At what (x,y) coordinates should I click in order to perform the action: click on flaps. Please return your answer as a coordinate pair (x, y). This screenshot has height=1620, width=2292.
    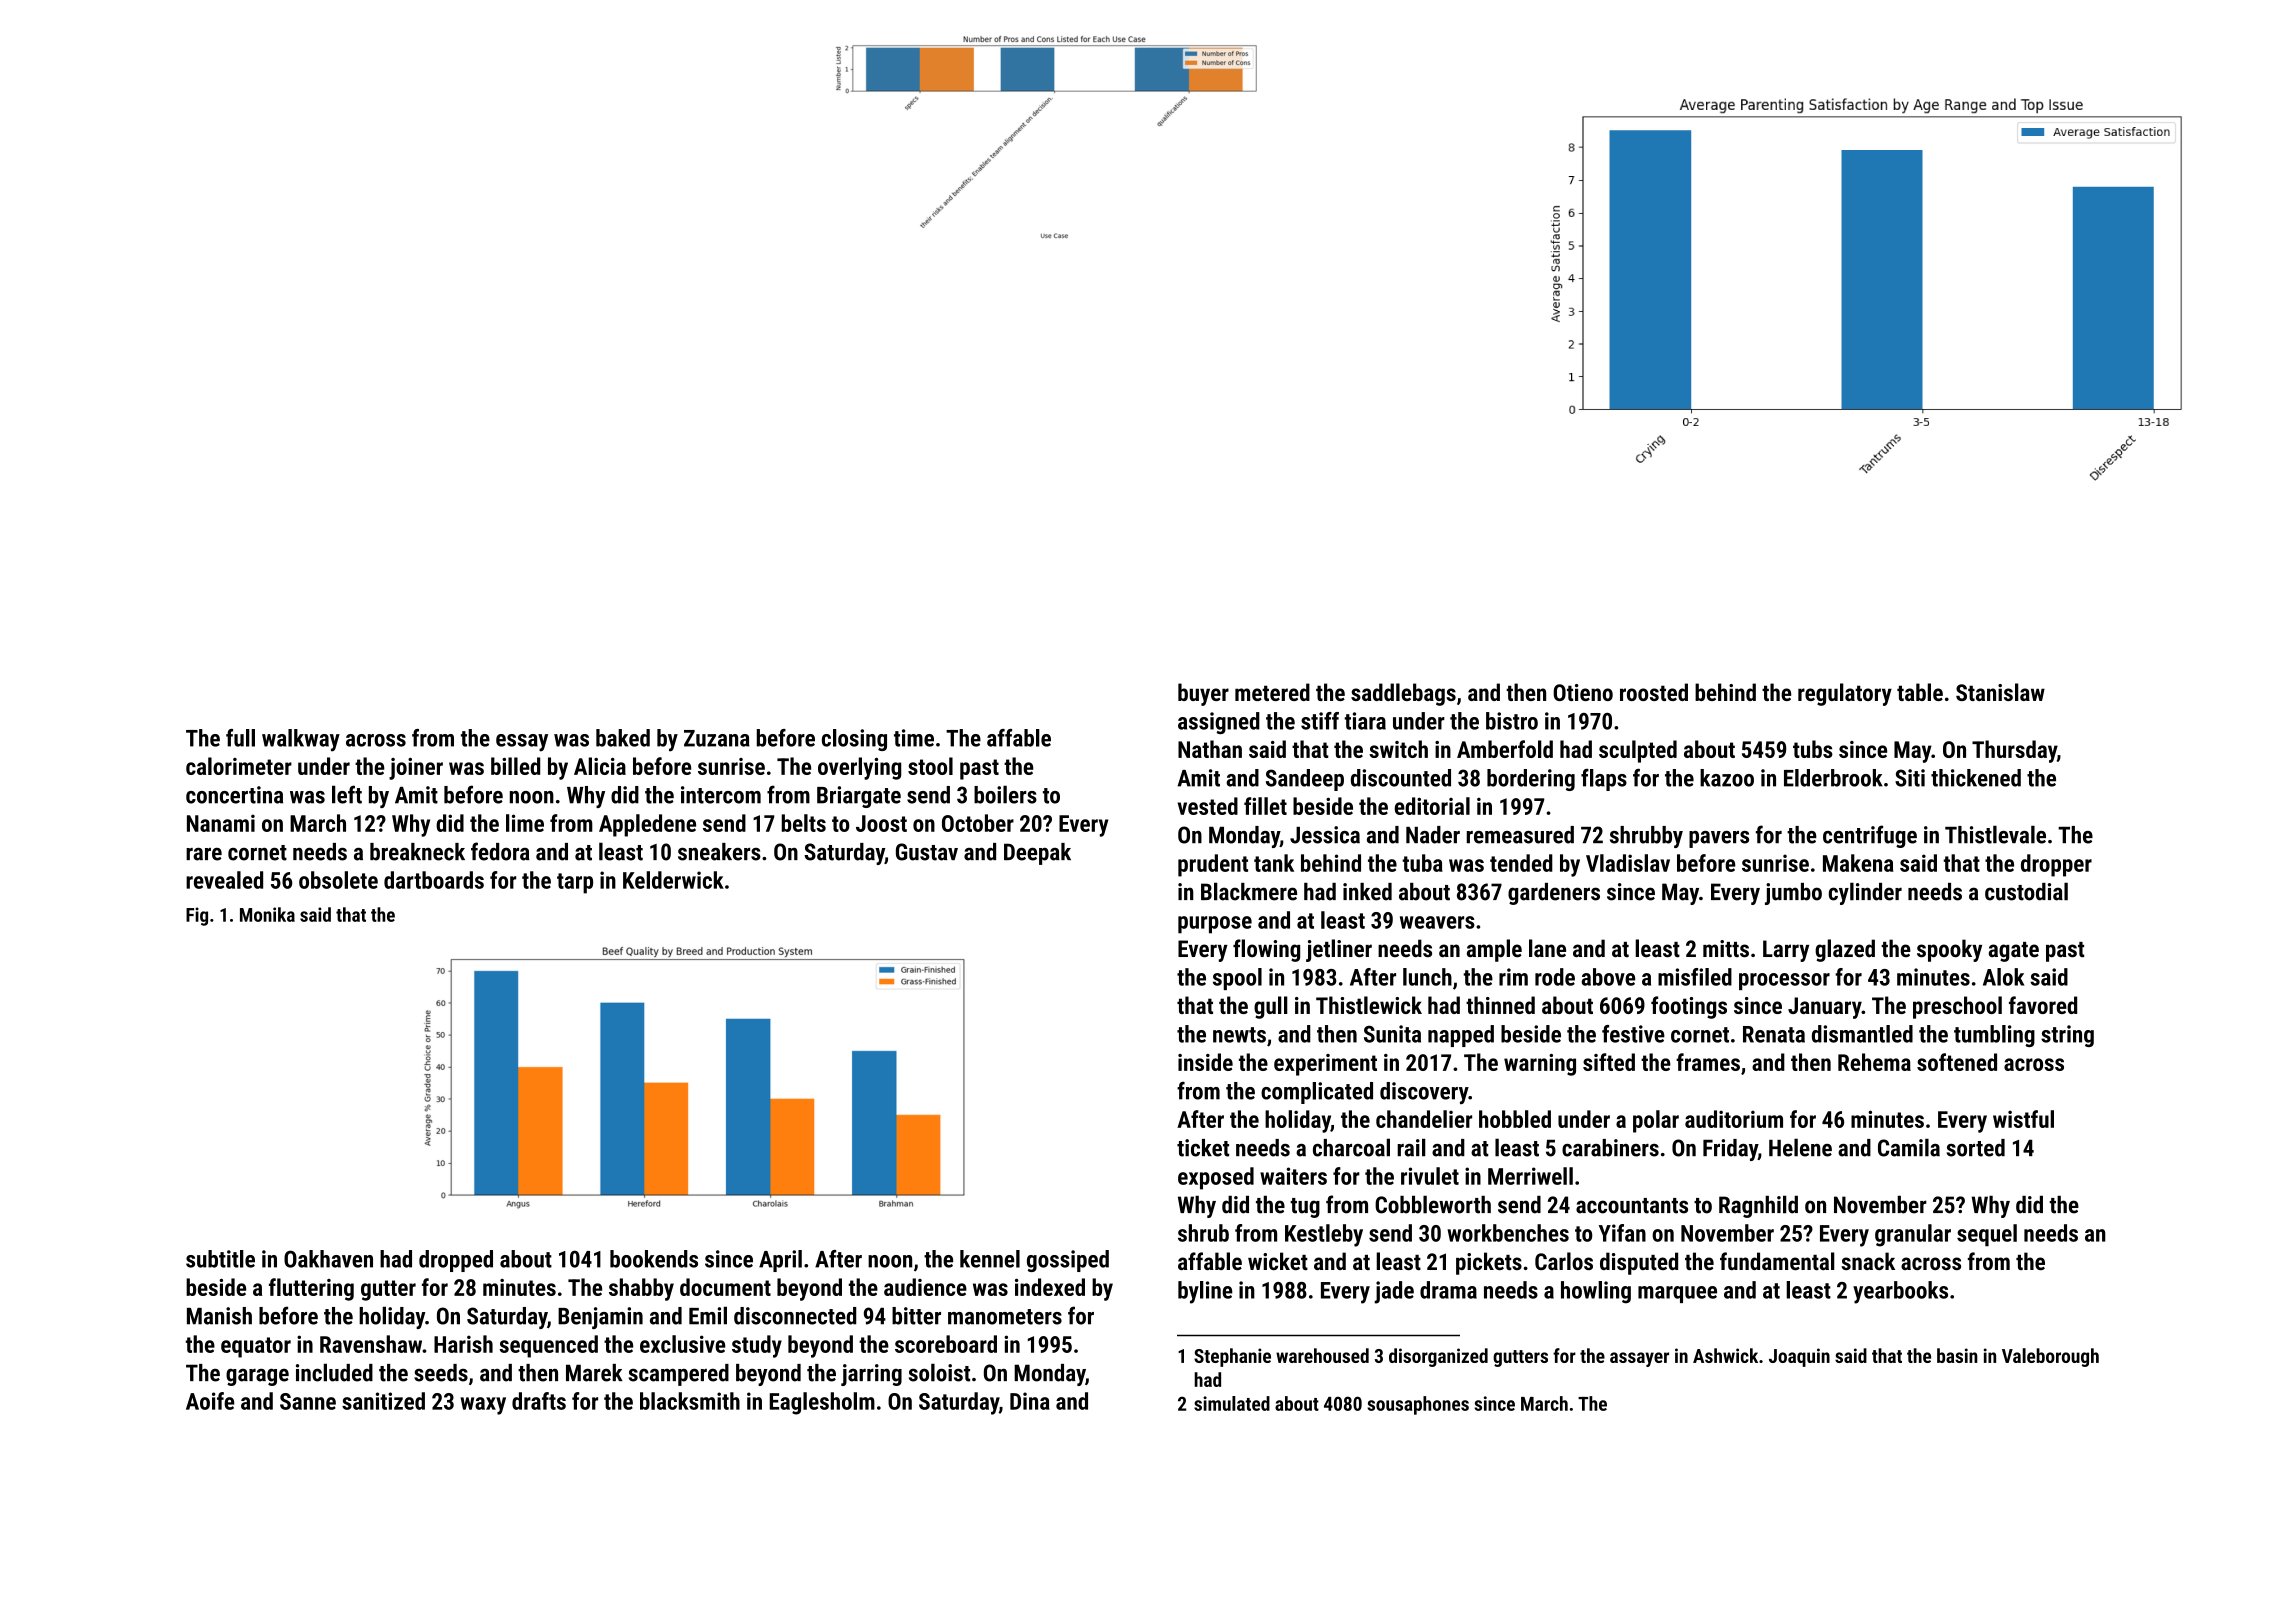
    Looking at the image, I should click on (1604, 780).
